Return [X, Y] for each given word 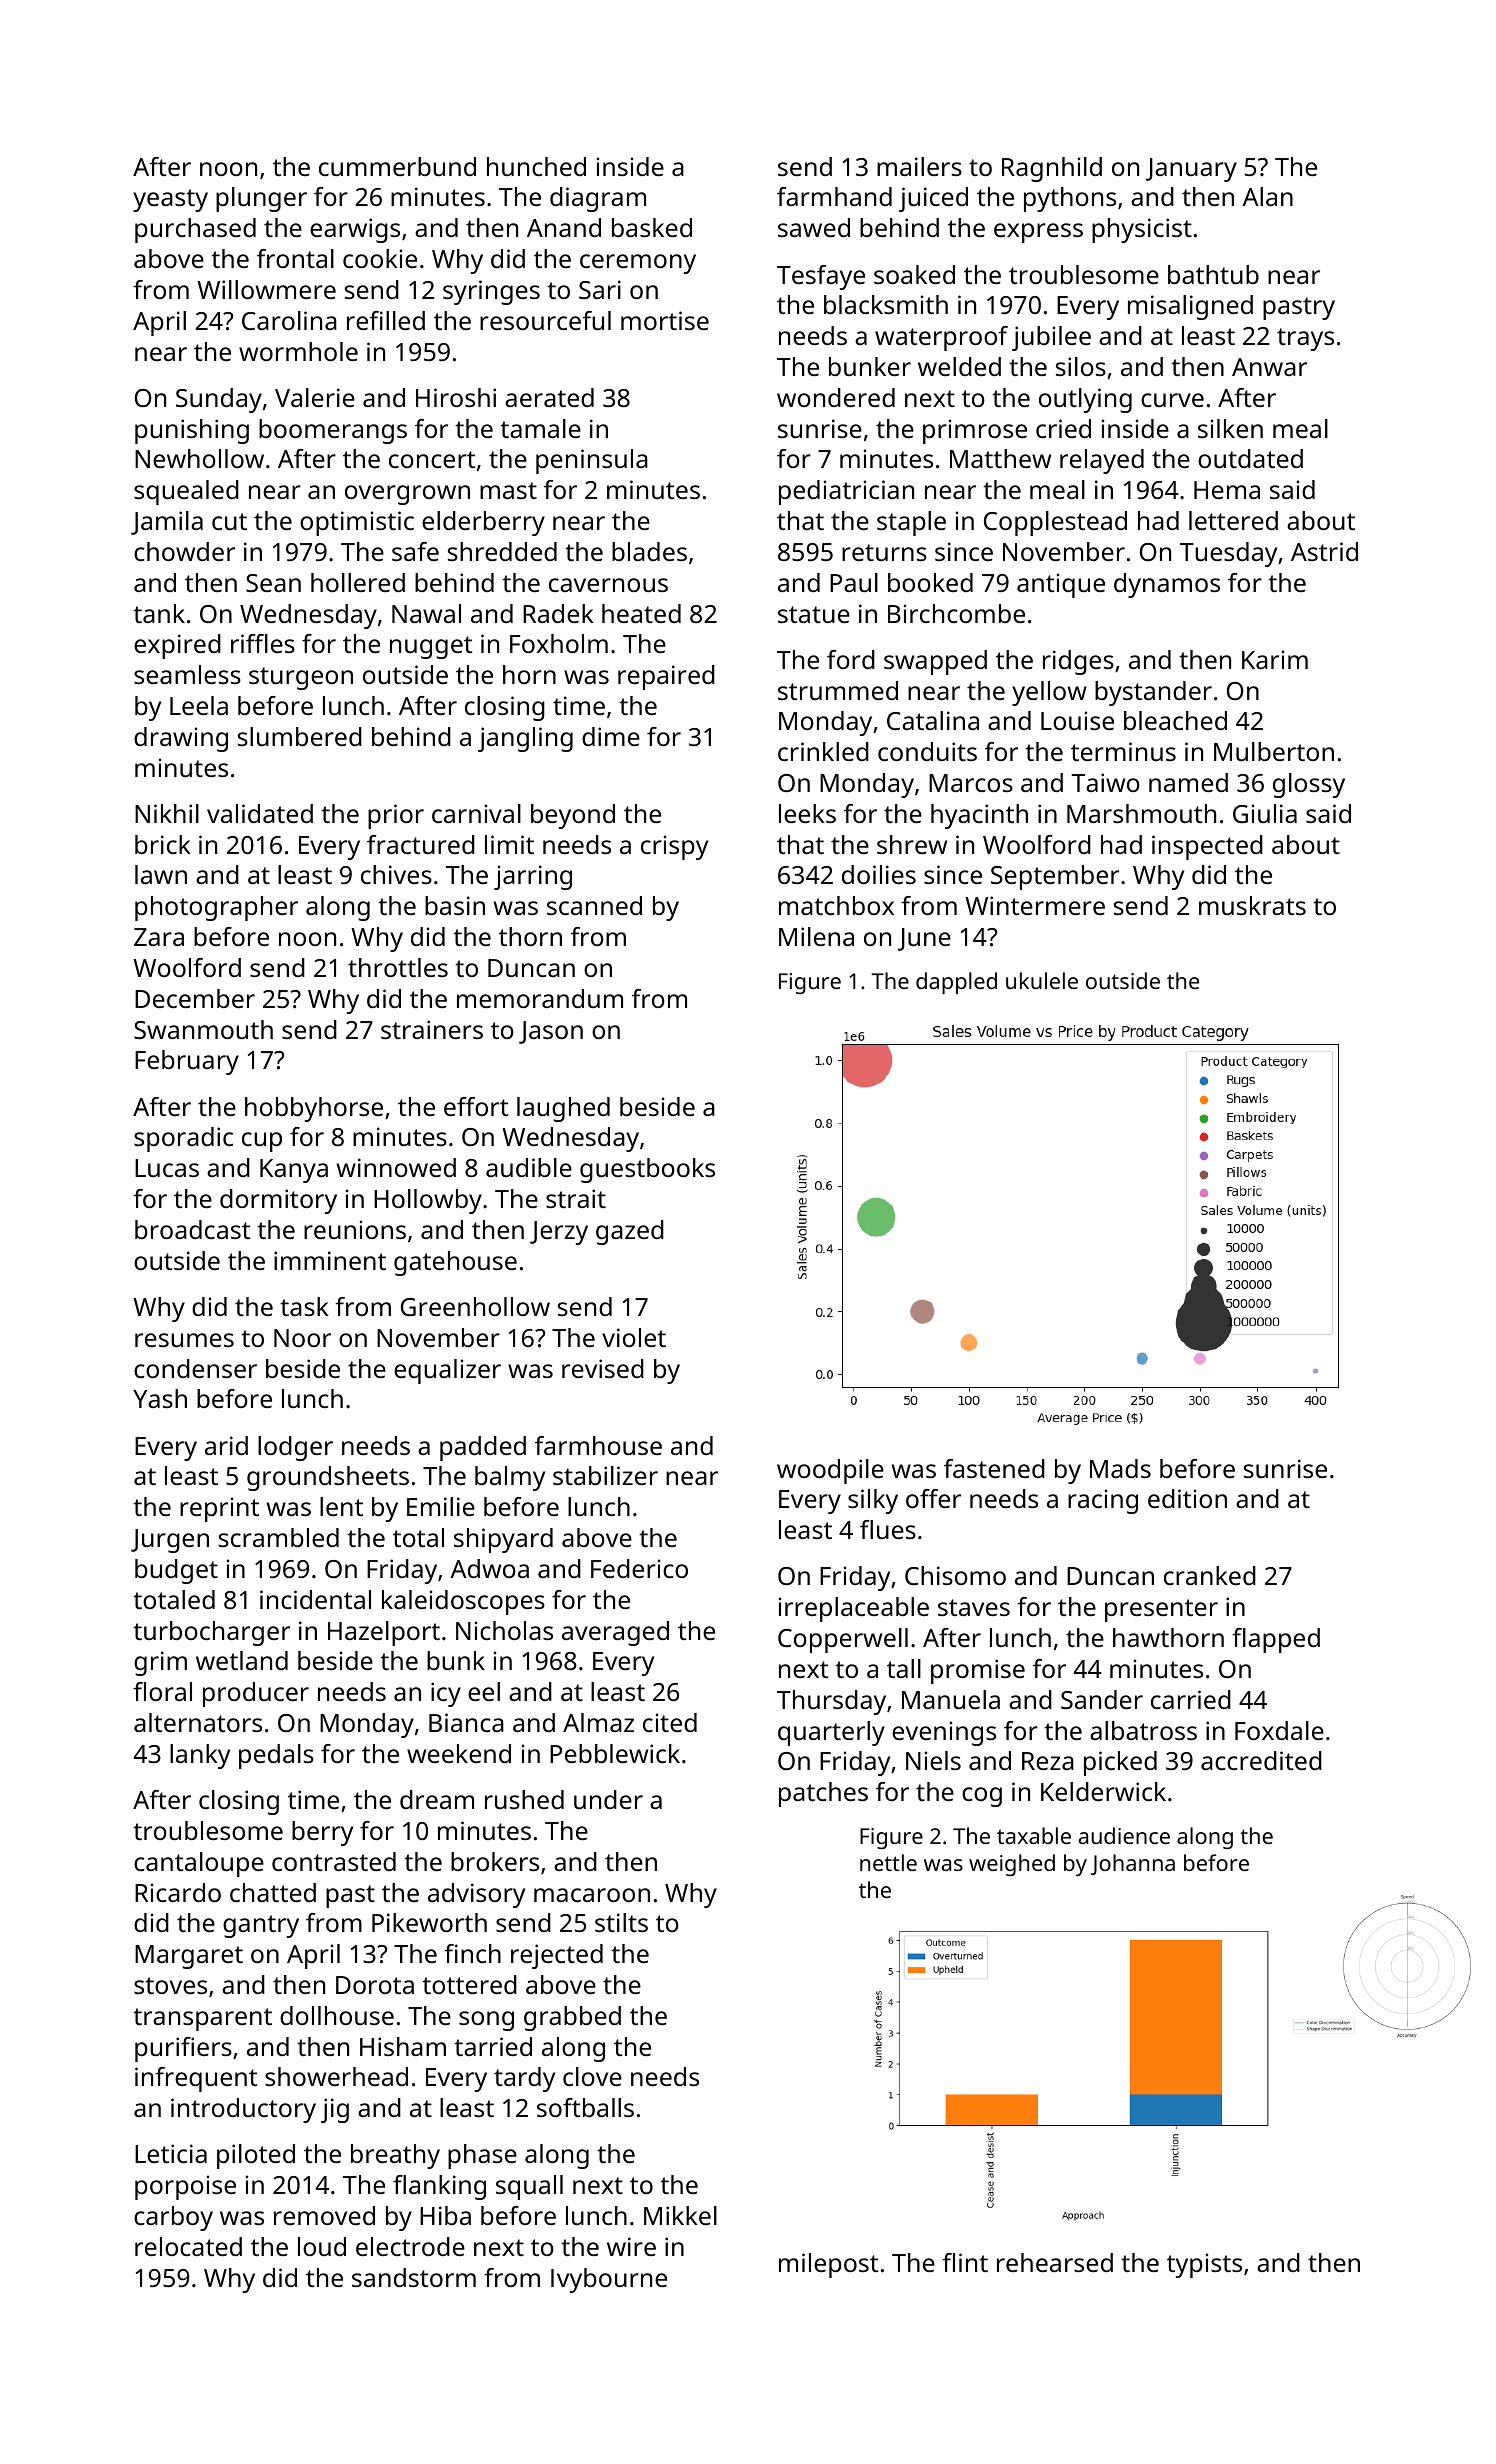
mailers [919, 166]
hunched [536, 166]
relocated [188, 2246]
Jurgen [170, 1541]
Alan [1267, 196]
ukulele [1042, 980]
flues [888, 1529]
